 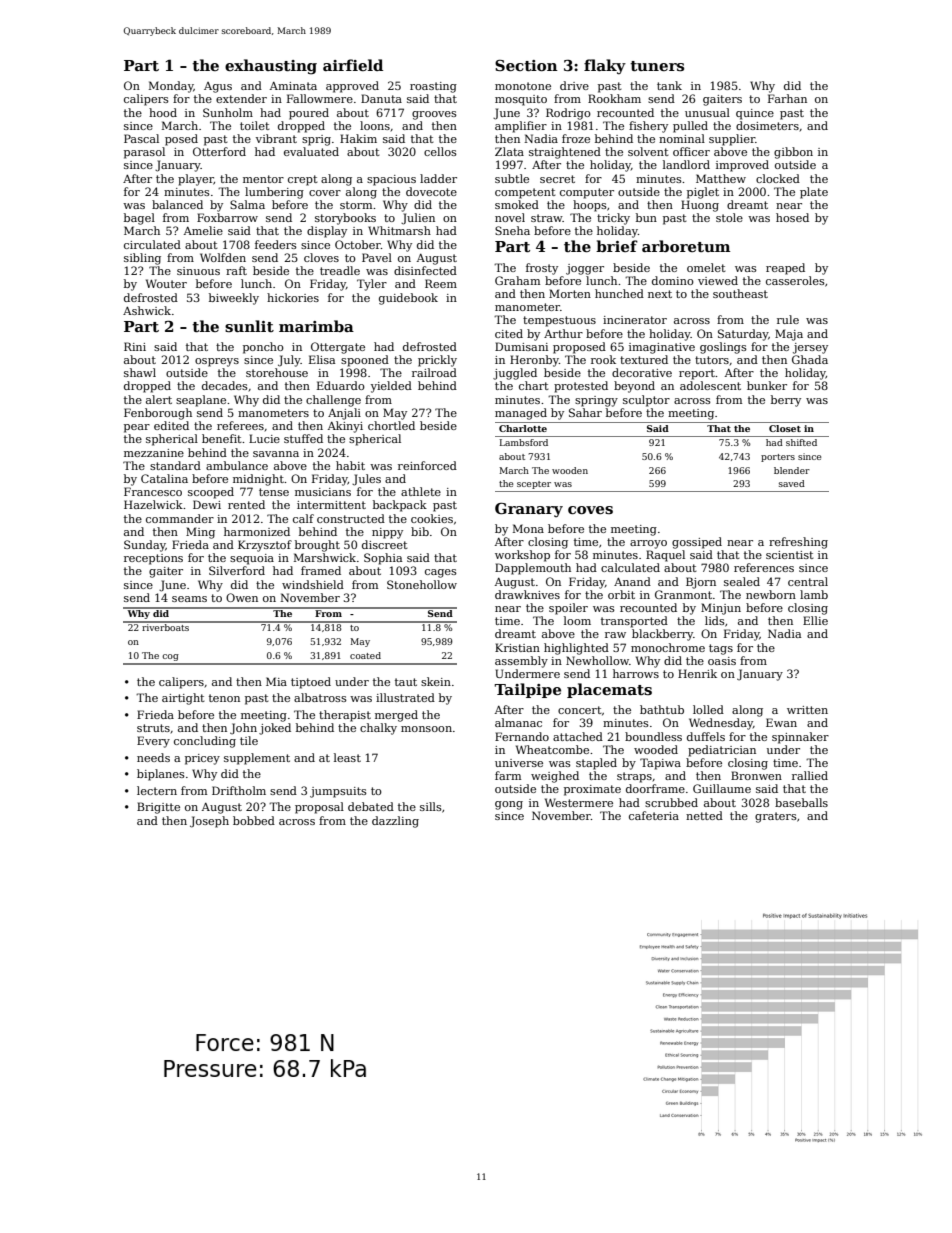 What do you see at coordinates (526, 65) in the page?
I see `Section` at bounding box center [526, 65].
